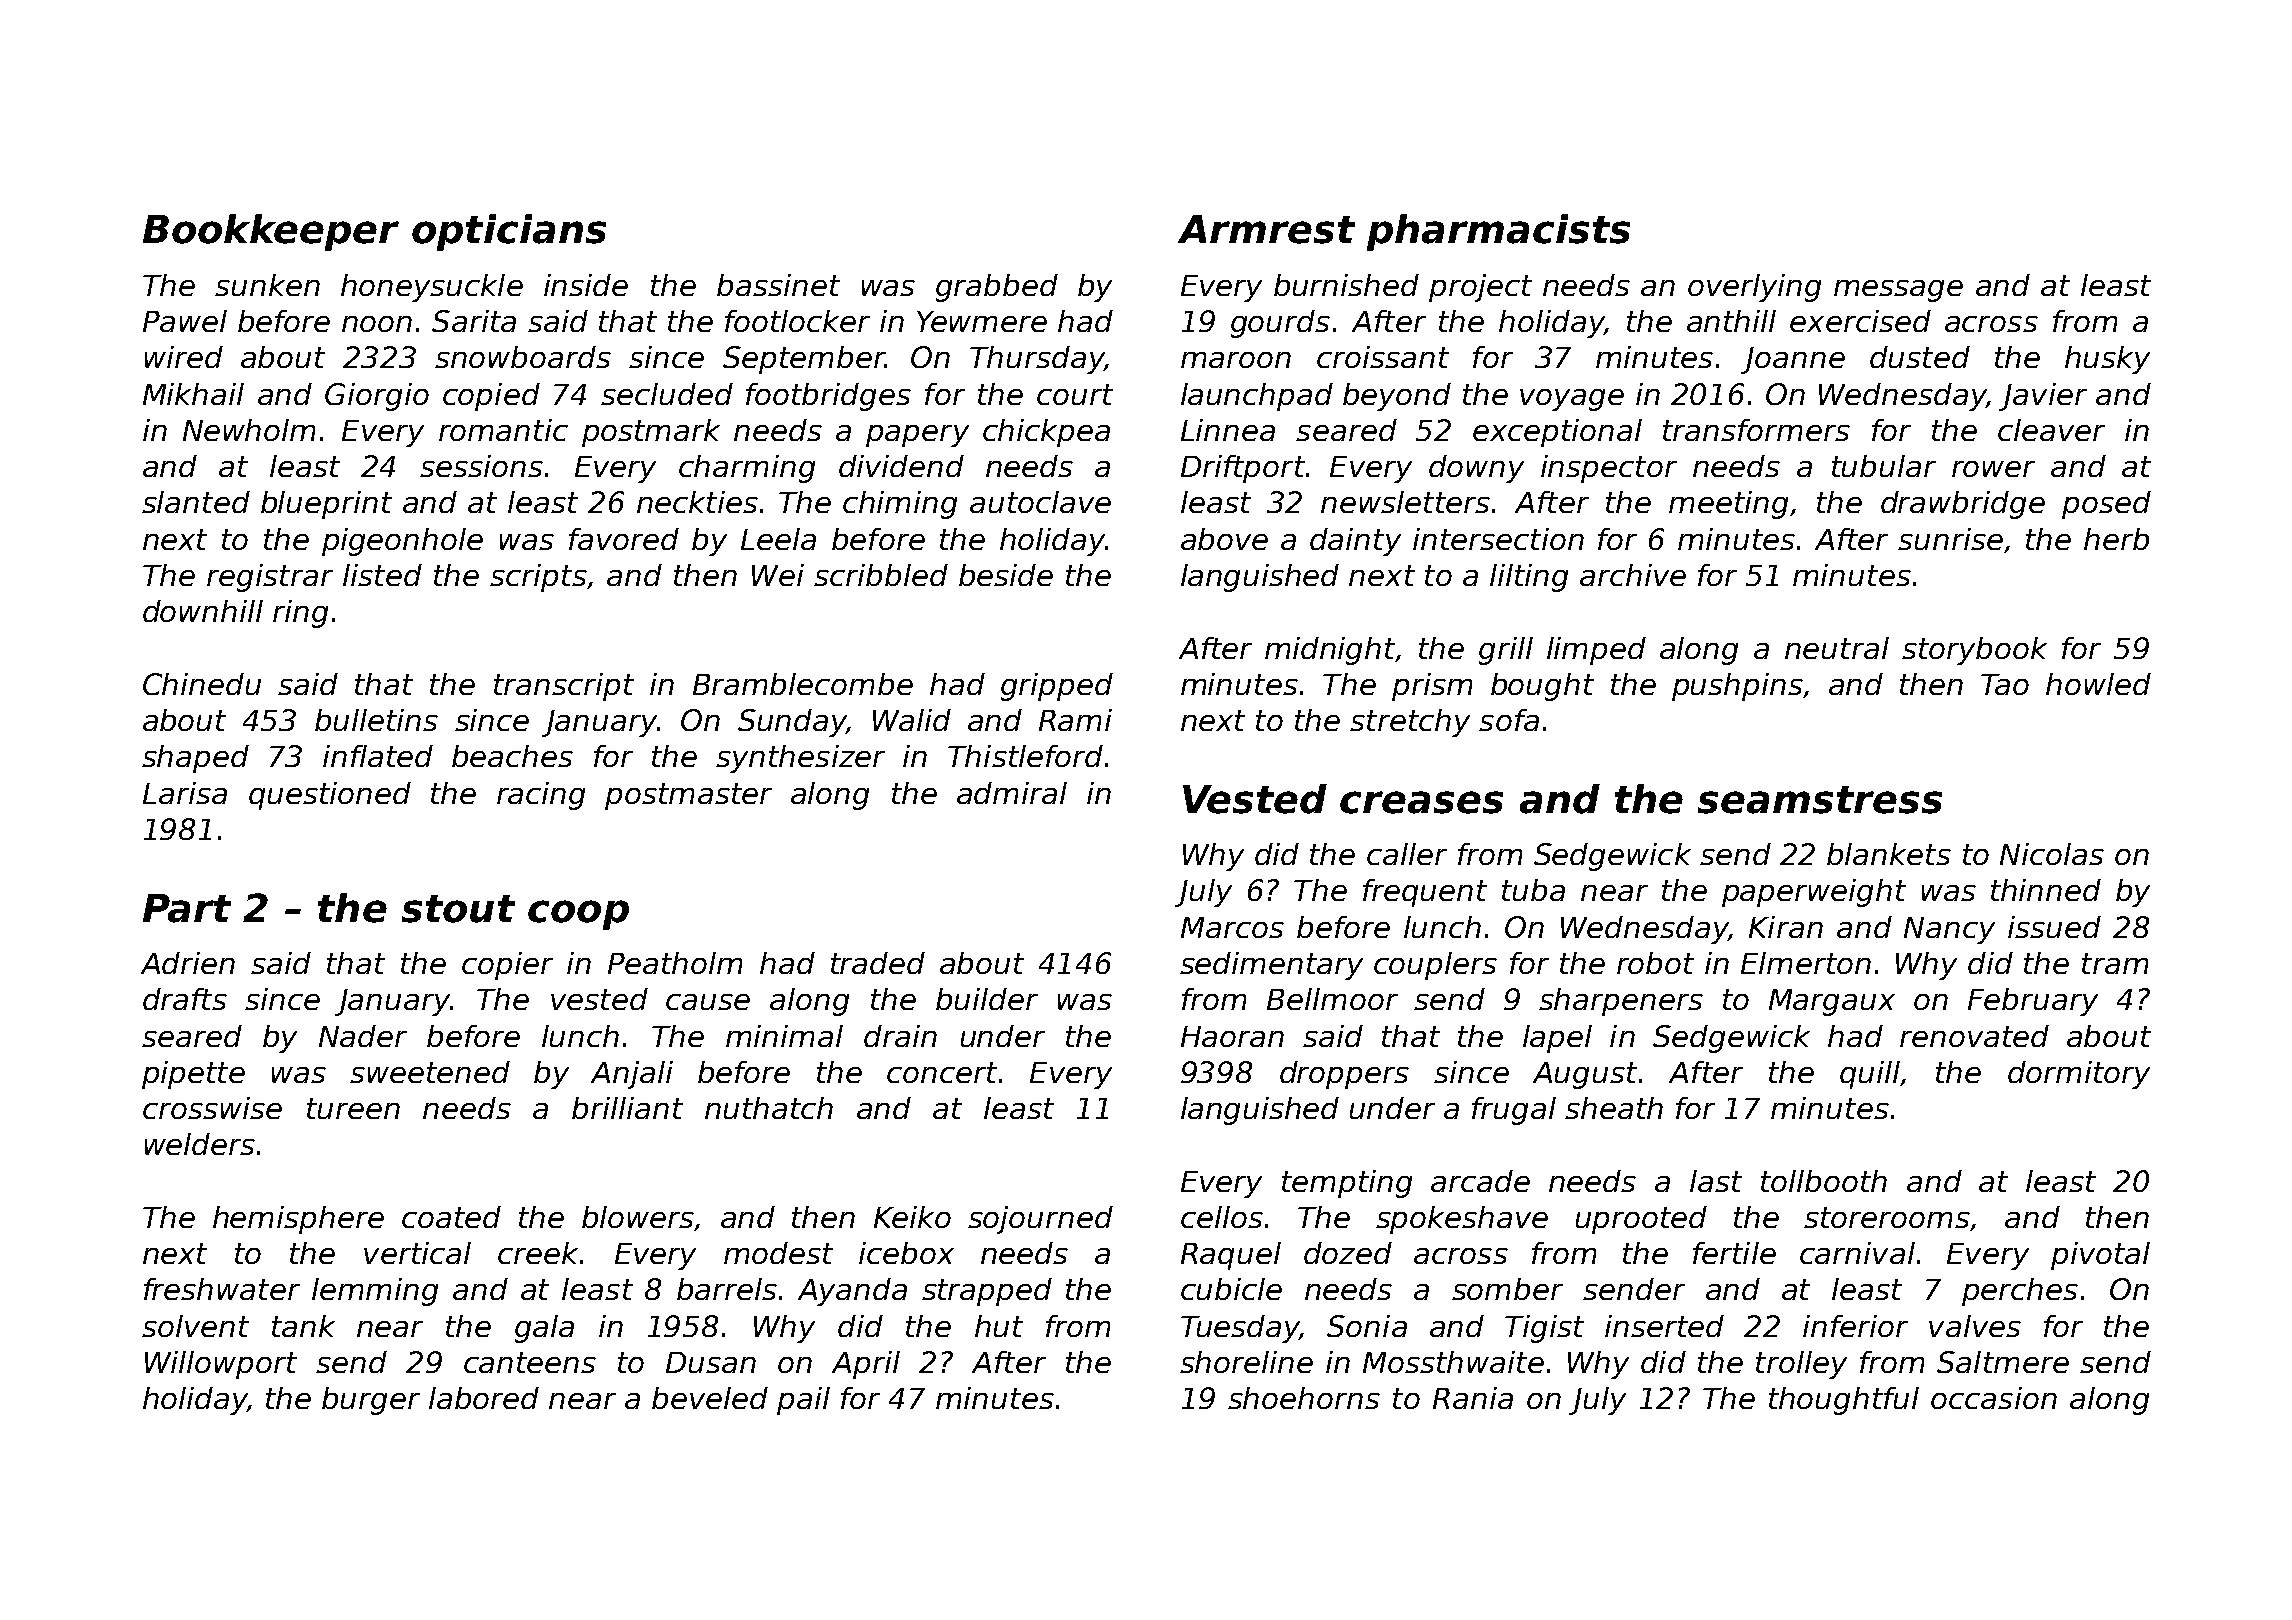  Describe the element at coordinates (430, 1072) in the screenshot. I see `sweetened` at that location.
